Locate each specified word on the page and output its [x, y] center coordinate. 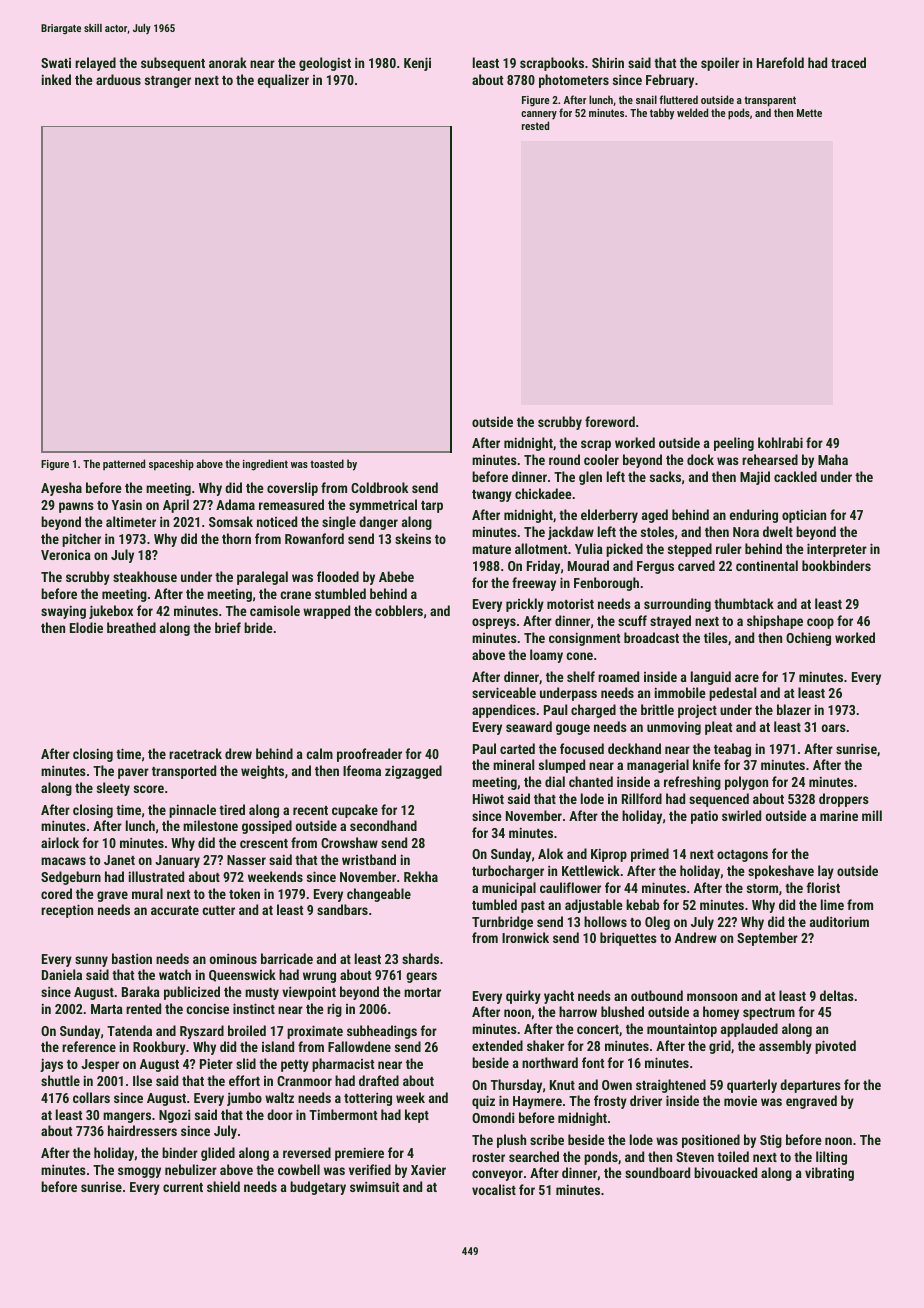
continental [767, 565]
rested [535, 125]
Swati [56, 63]
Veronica [66, 555]
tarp [432, 507]
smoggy [139, 1172]
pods [739, 114]
